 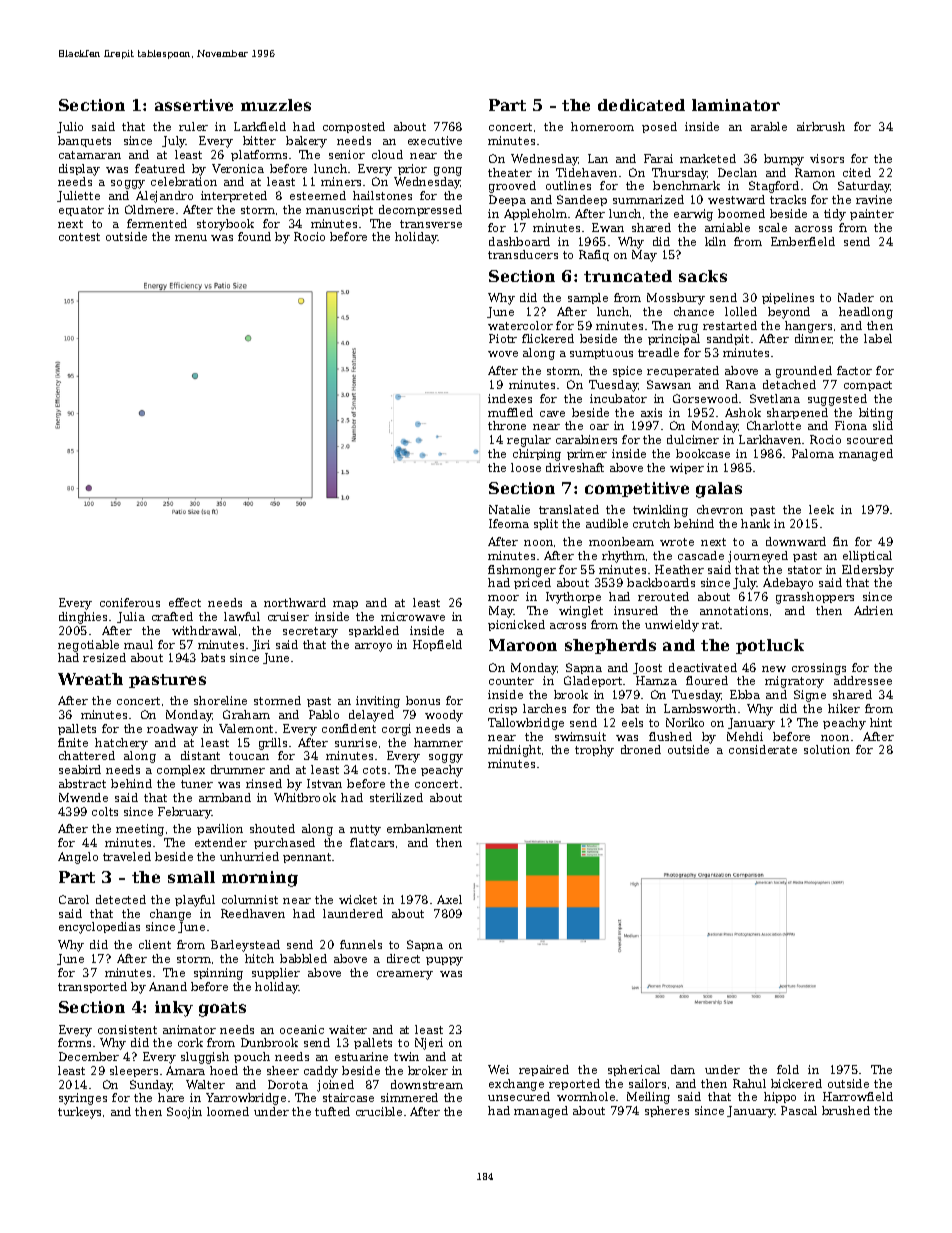 I want to click on trophy, so click(x=594, y=751).
